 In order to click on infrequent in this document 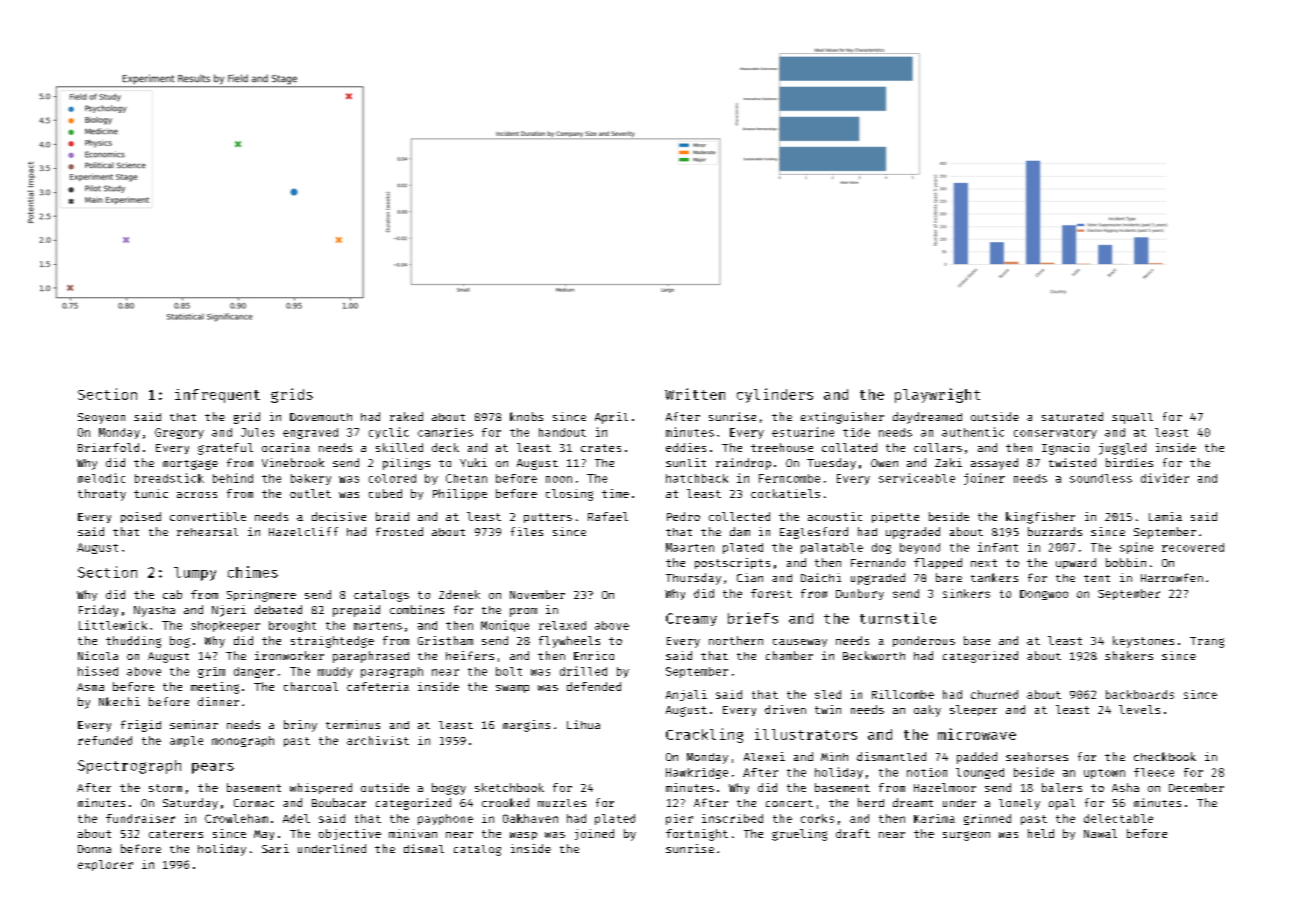, I will do `click(217, 396)`.
